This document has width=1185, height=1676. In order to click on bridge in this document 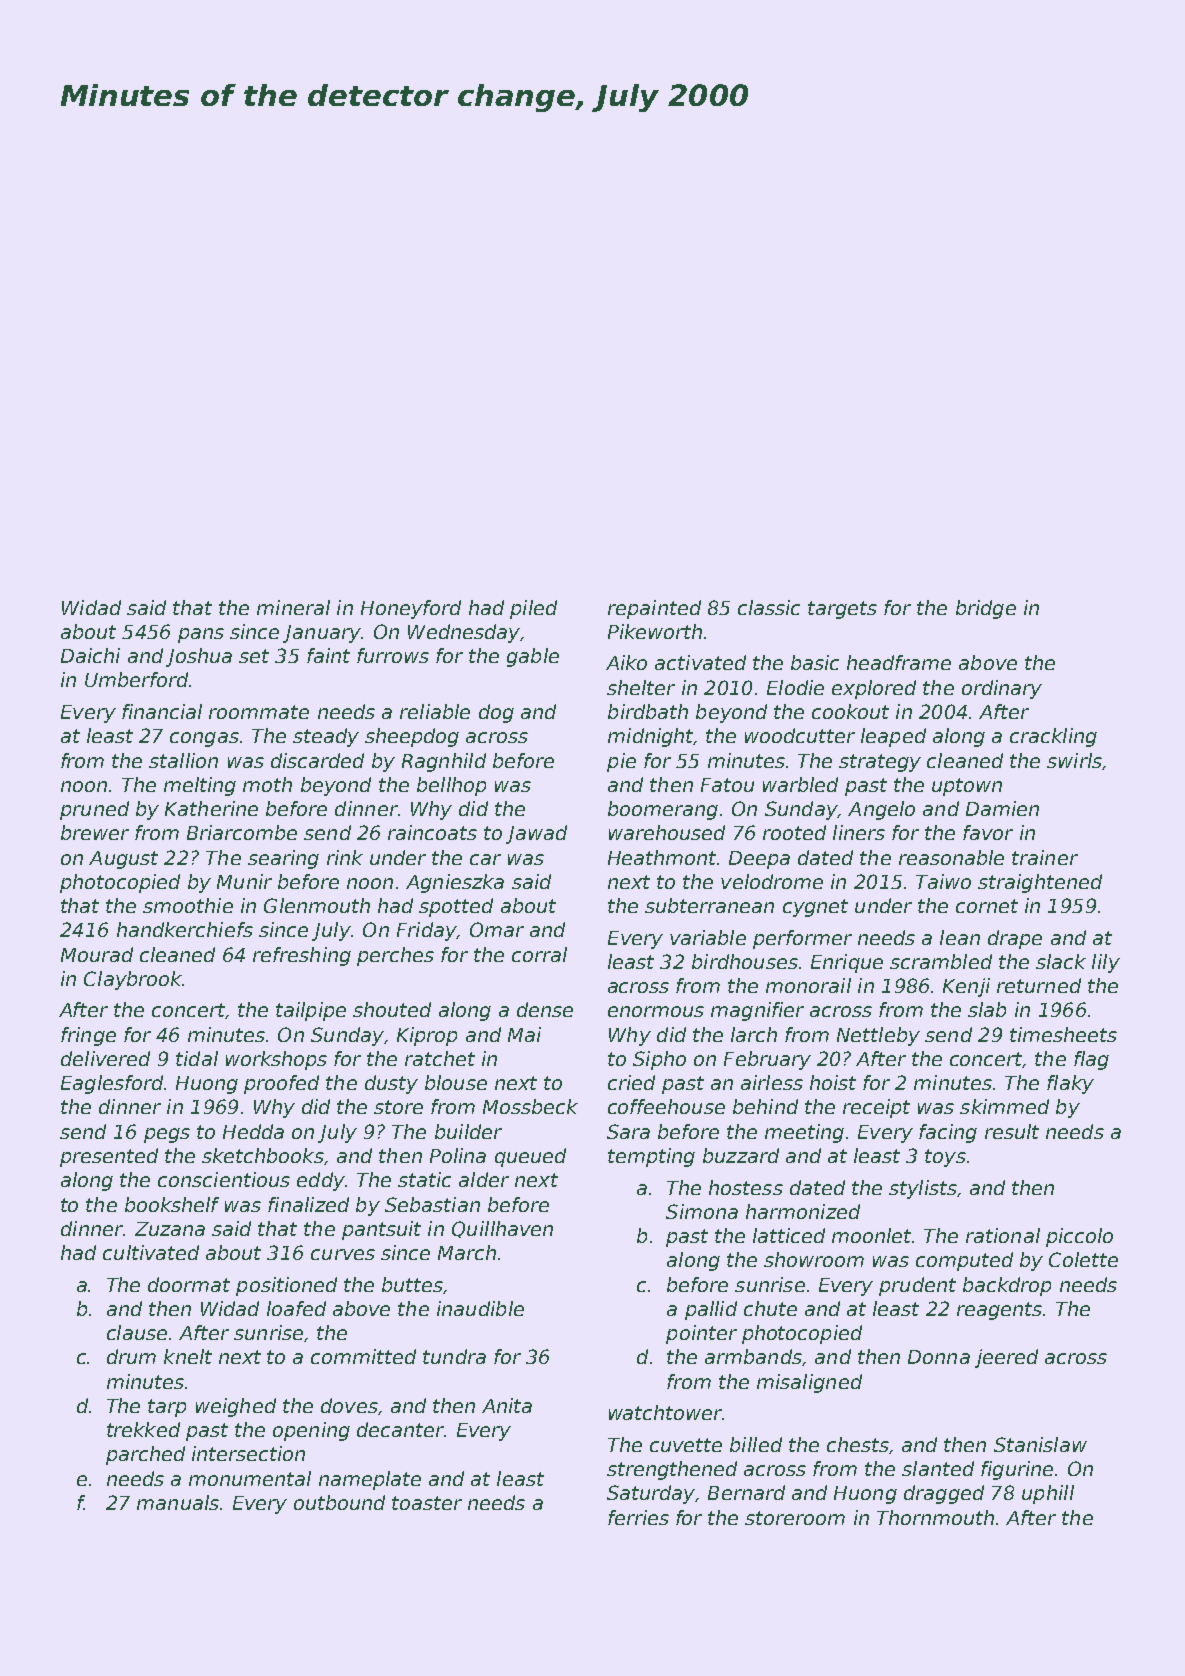, I will do `click(986, 609)`.
